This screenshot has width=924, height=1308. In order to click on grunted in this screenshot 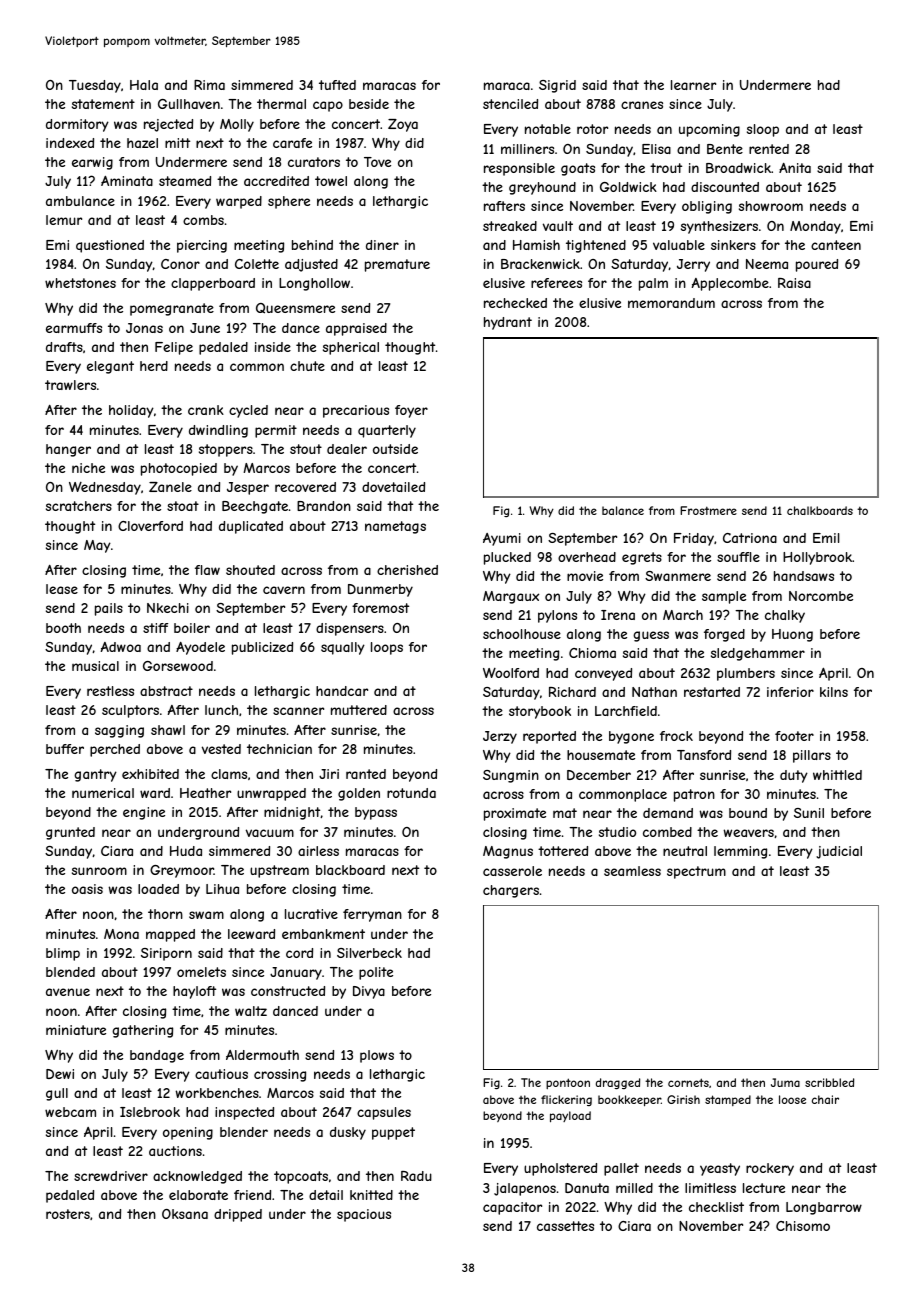, I will do `click(70, 833)`.
